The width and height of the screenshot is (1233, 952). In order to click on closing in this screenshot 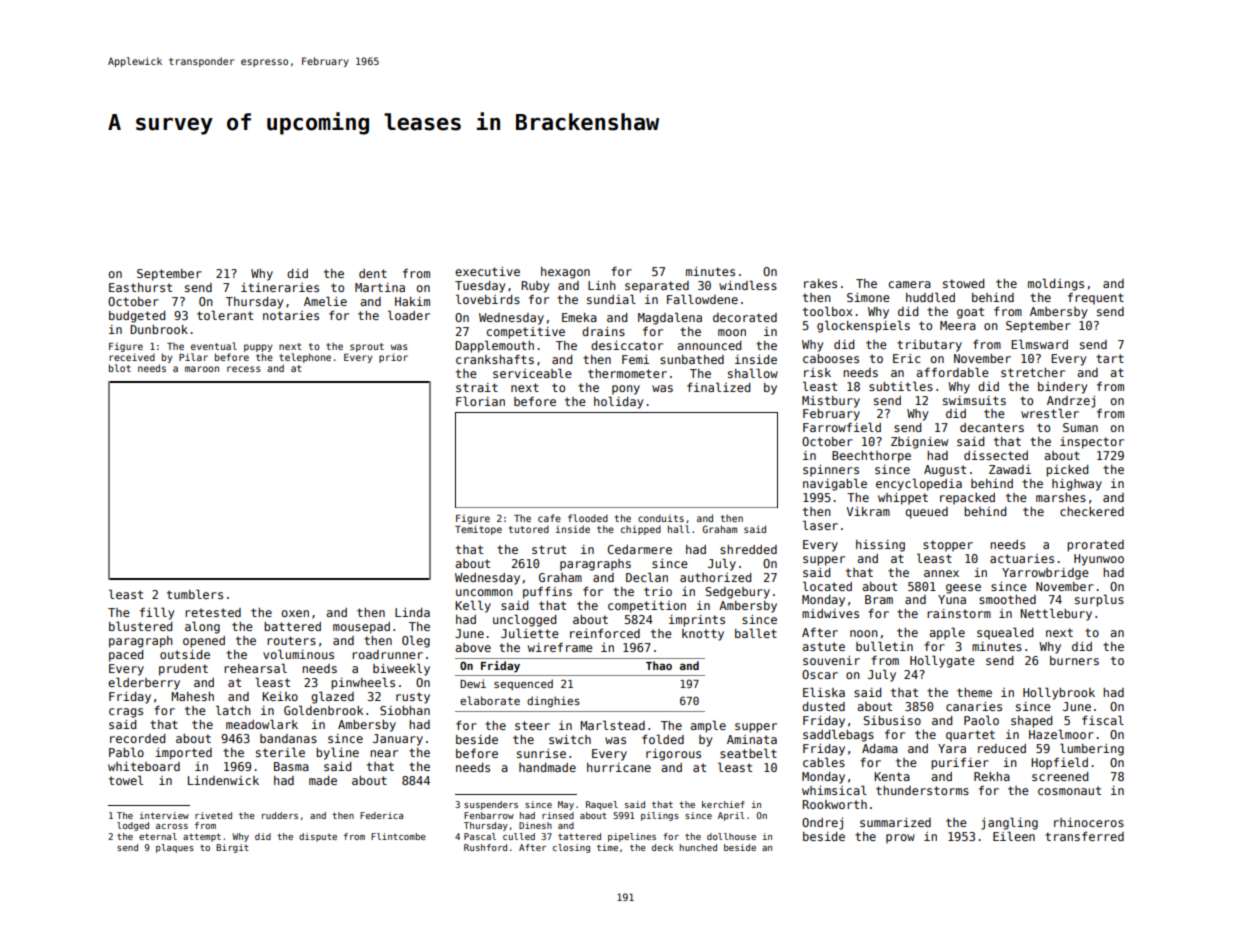, I will do `click(571, 848)`.
